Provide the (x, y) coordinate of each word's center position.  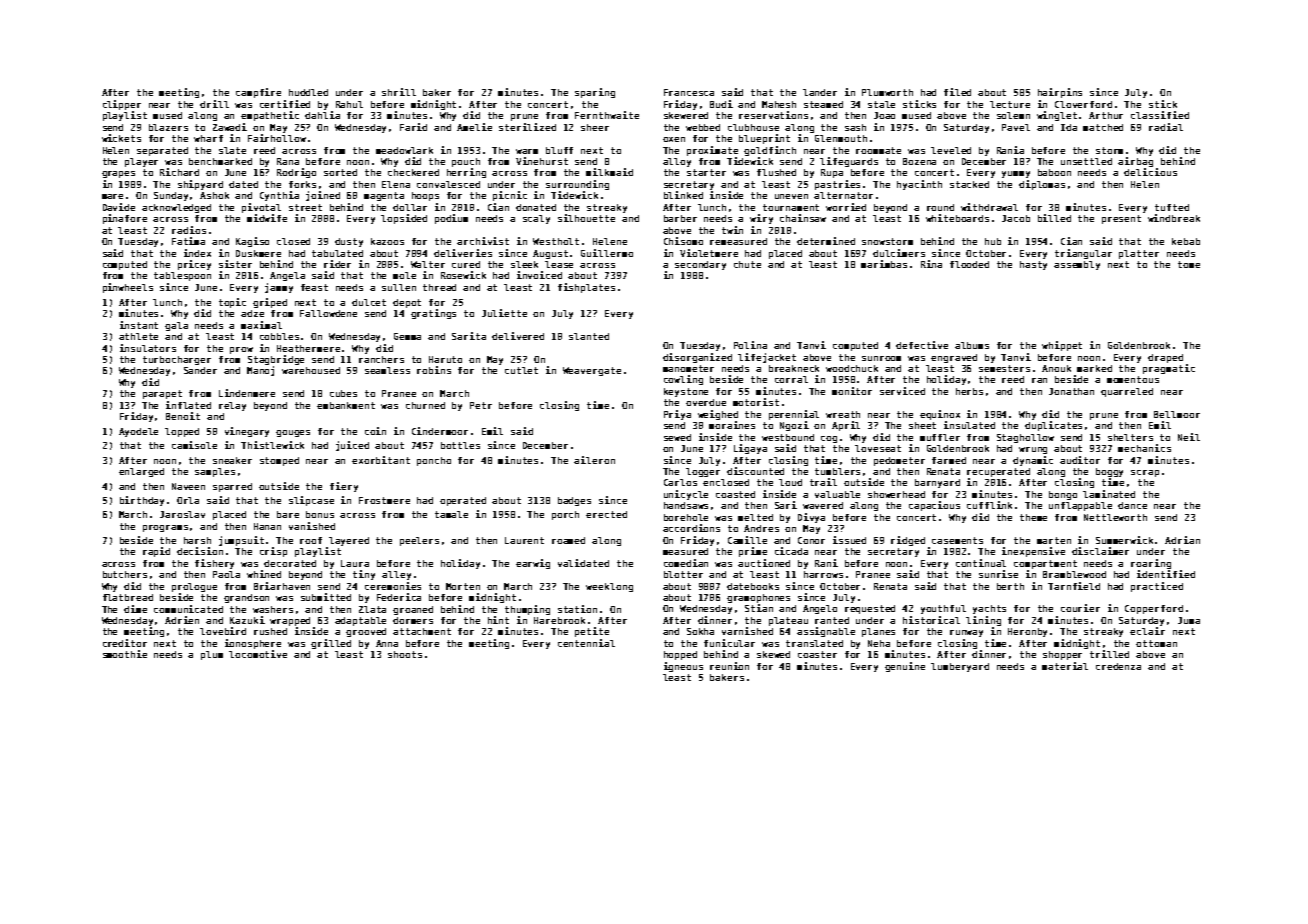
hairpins (1060, 93)
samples (215, 472)
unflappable (1080, 506)
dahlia (322, 115)
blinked (683, 195)
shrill (399, 92)
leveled (951, 150)
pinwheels (128, 288)
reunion (729, 666)
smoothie (125, 654)
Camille (747, 540)
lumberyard (960, 667)
